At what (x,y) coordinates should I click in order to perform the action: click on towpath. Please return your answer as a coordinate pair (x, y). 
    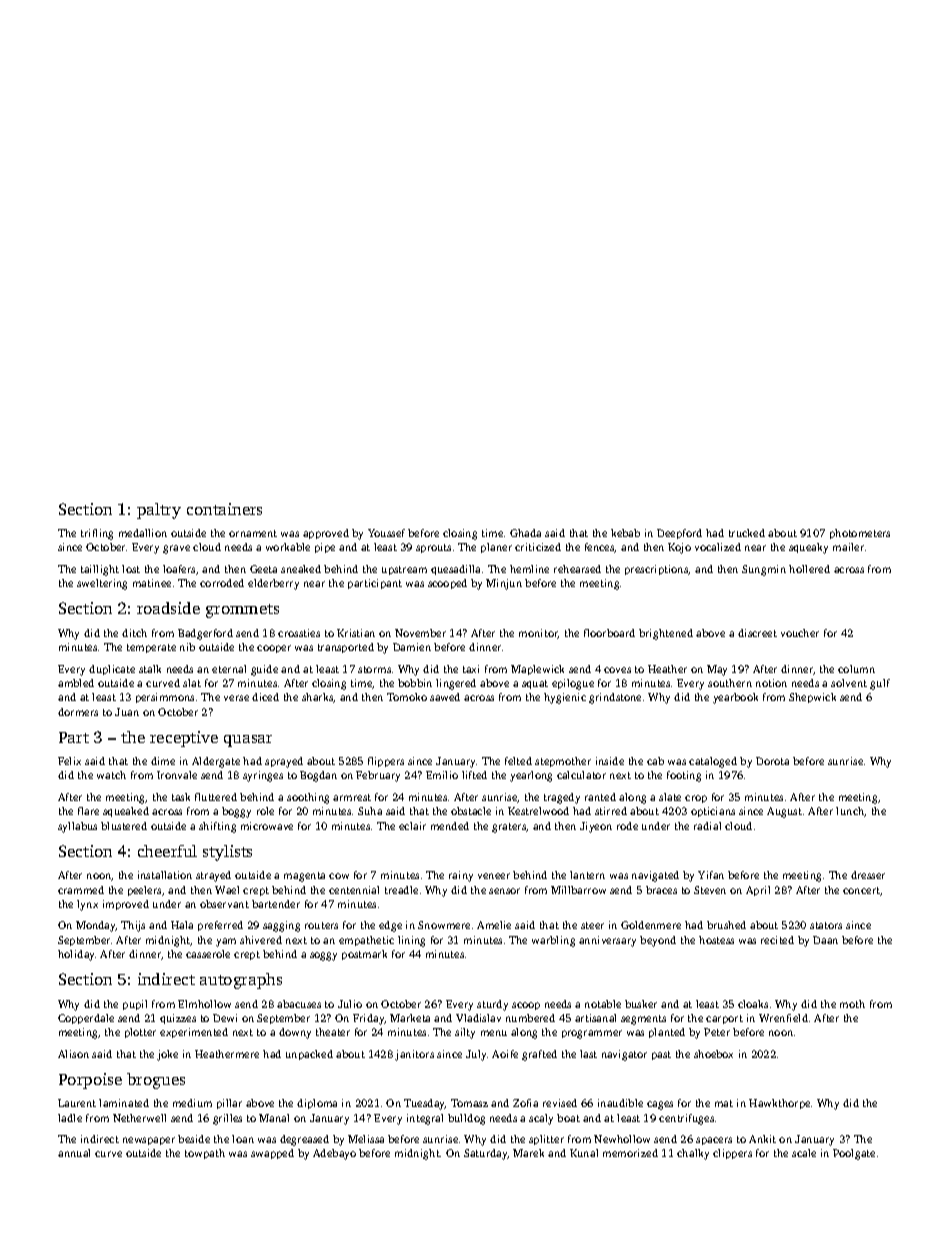
    Looking at the image, I should click on (205, 1154).
